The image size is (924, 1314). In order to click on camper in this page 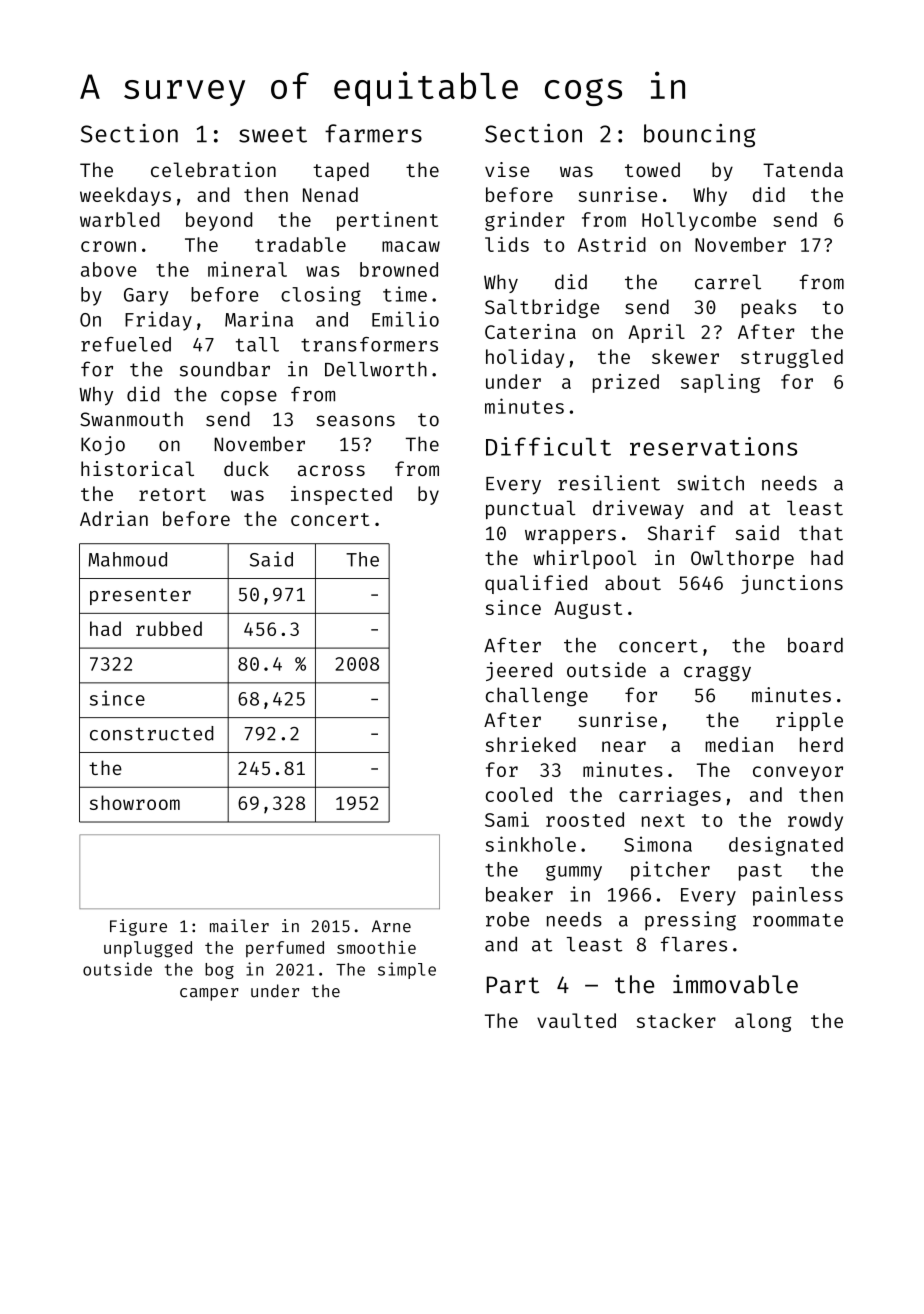, I will do `click(209, 994)`.
